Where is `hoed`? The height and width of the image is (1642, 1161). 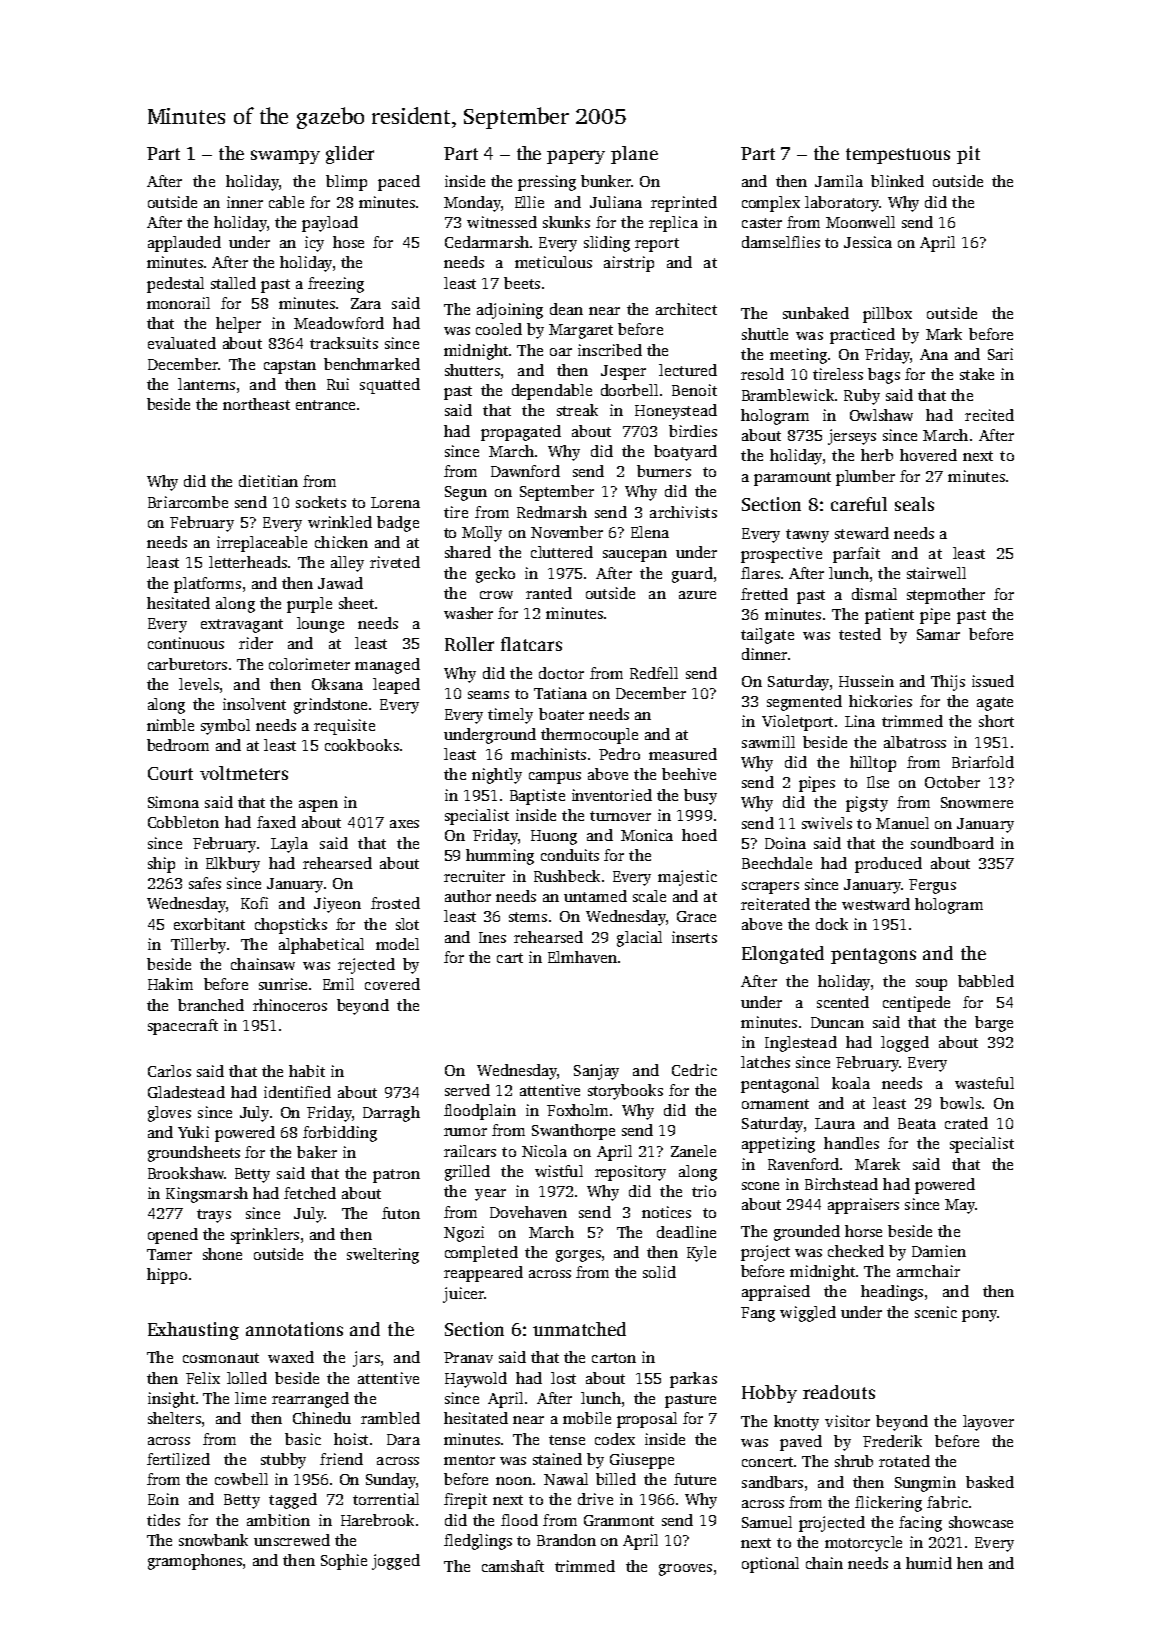 hoed is located at coordinates (699, 835).
